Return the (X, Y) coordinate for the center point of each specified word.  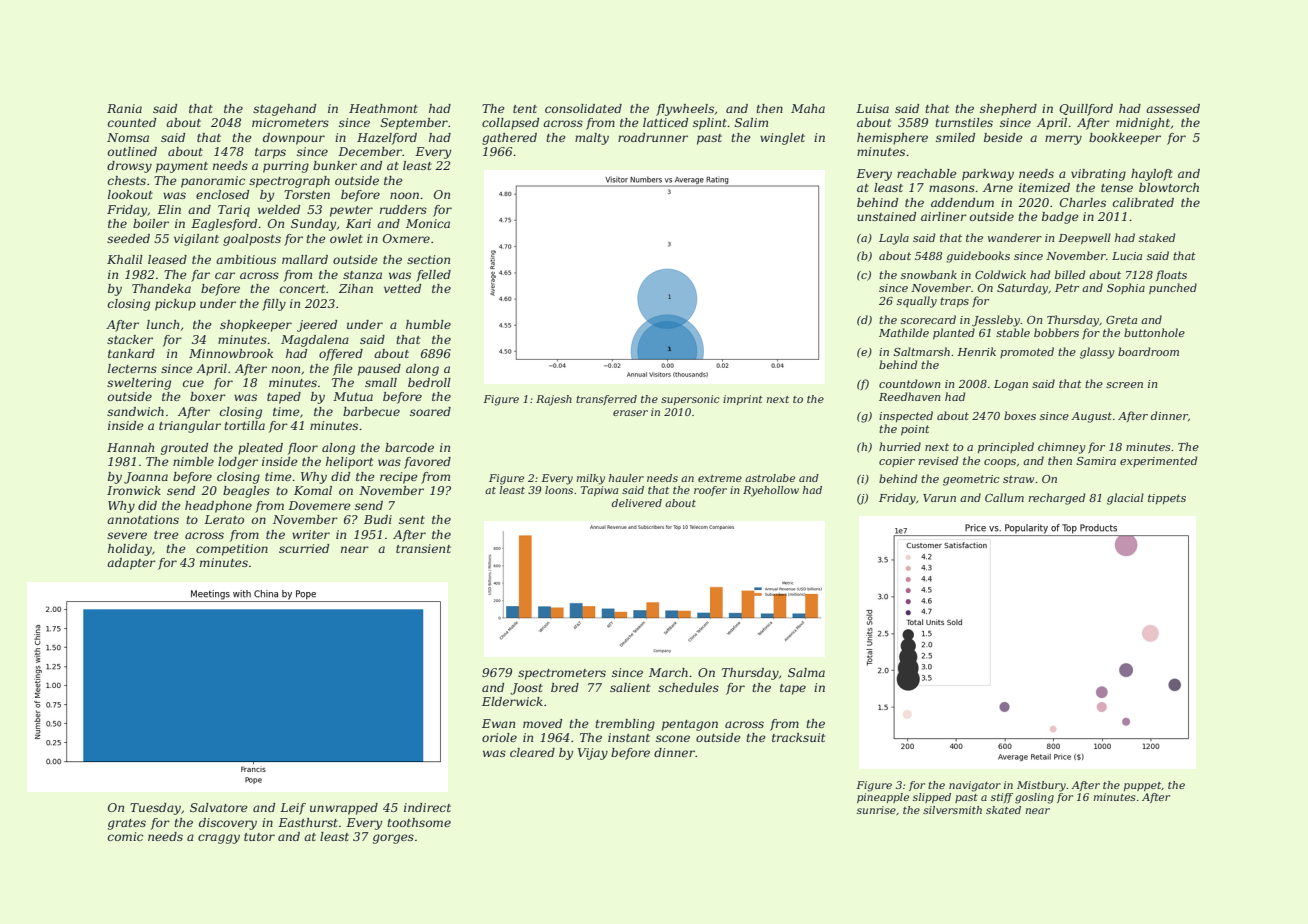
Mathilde (904, 332)
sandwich (135, 411)
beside (1003, 137)
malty (592, 139)
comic (125, 836)
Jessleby (996, 321)
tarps (270, 153)
